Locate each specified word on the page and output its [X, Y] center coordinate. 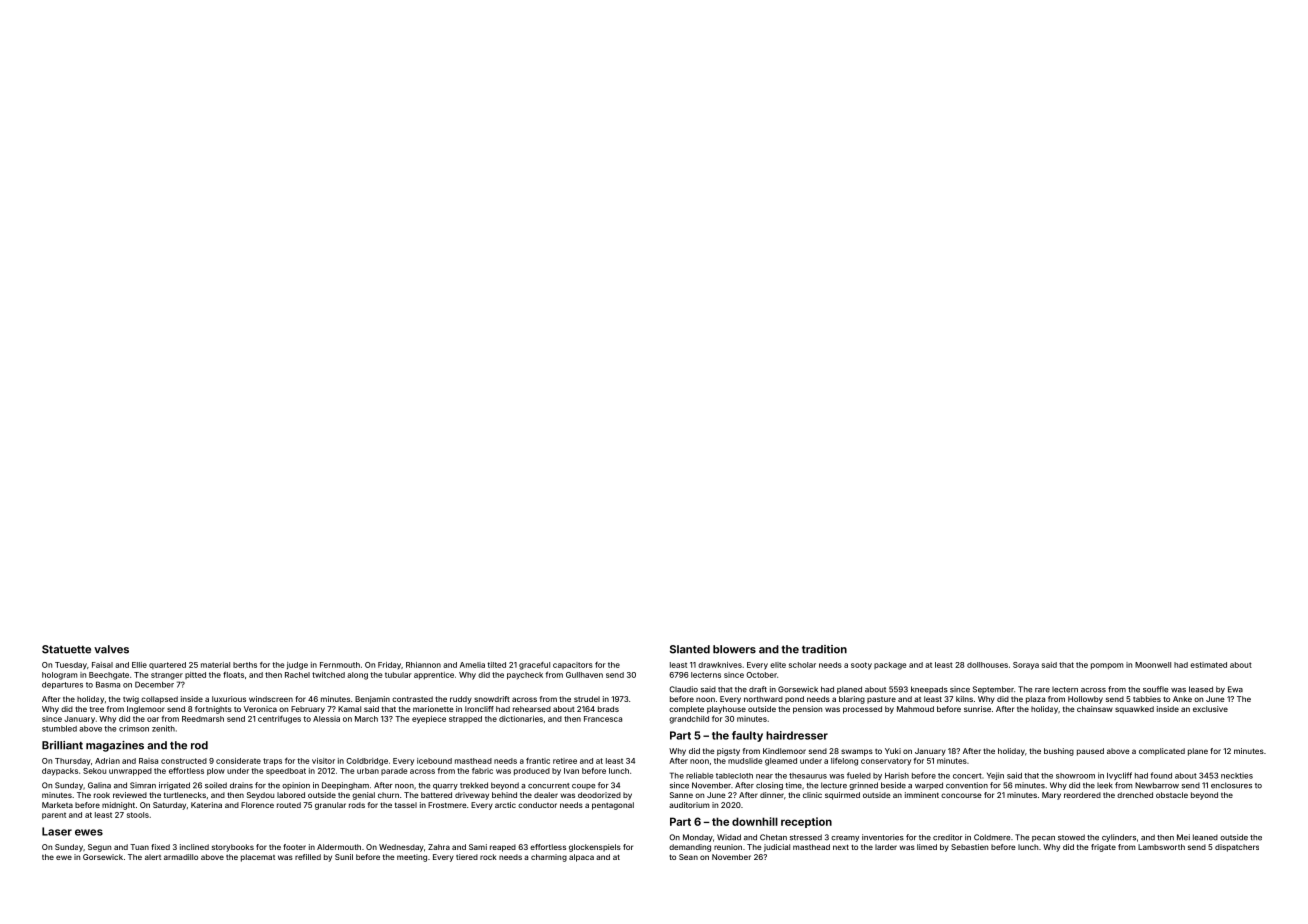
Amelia [472, 665]
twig [131, 700]
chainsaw [1095, 709]
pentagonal [613, 806]
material [215, 665]
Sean [688, 857]
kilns [964, 699]
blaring [852, 700]
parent [54, 816]
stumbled [59, 729]
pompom [1107, 666]
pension [807, 710]
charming [549, 858]
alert [153, 857]
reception [806, 822]
